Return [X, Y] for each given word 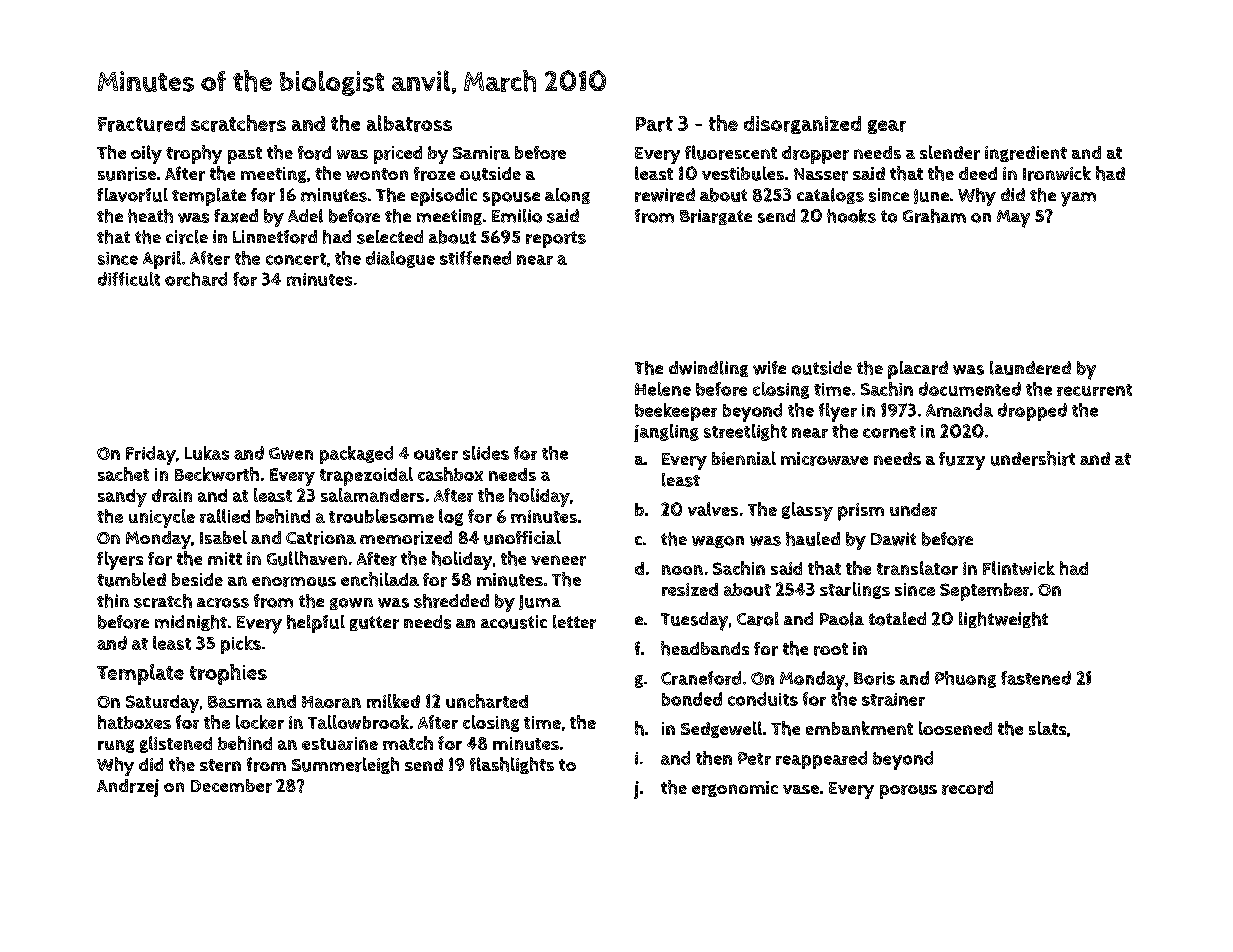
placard [918, 370]
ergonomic [735, 789]
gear [887, 127]
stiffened [475, 258]
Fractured [141, 124]
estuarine [340, 743]
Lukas [207, 453]
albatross [409, 123]
